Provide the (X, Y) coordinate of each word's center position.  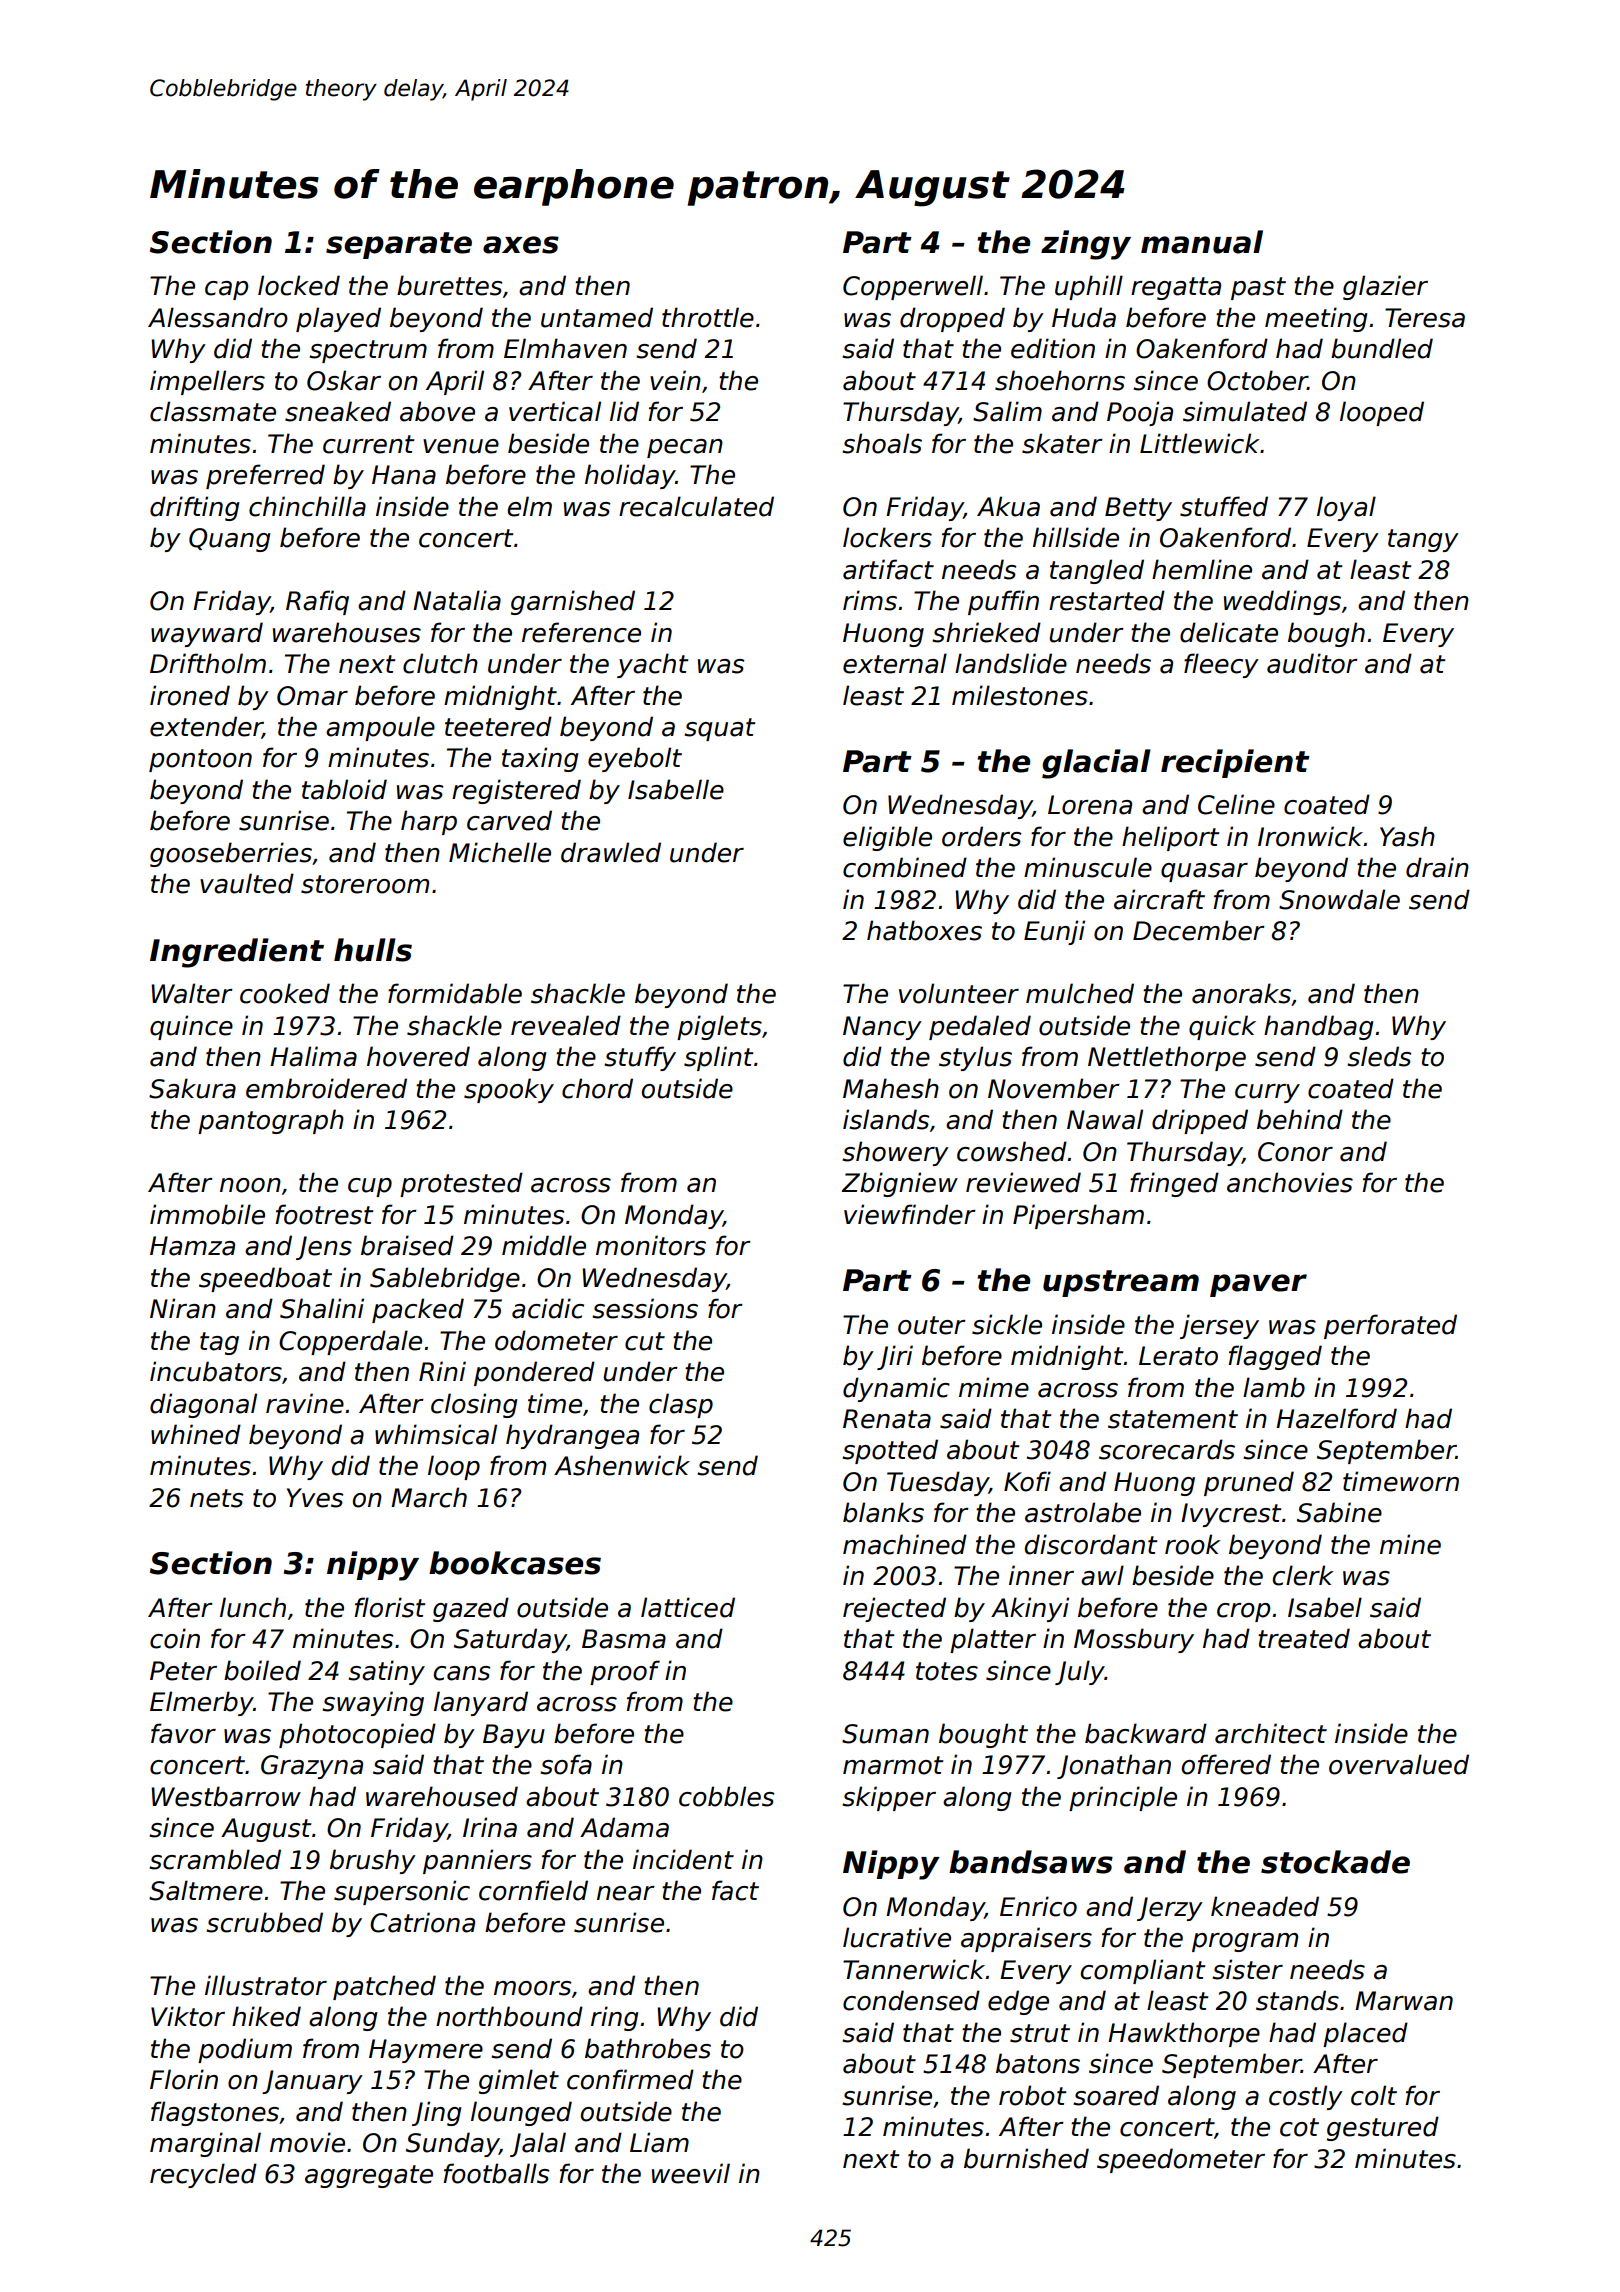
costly (1306, 2097)
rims (870, 600)
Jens (324, 1248)
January (312, 2082)
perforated (1390, 1326)
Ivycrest (1231, 1515)
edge (1018, 2002)
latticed (688, 1607)
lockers (887, 537)
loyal (1346, 508)
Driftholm (208, 663)
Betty (1138, 509)
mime (994, 1387)
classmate (213, 411)
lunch (253, 1607)
